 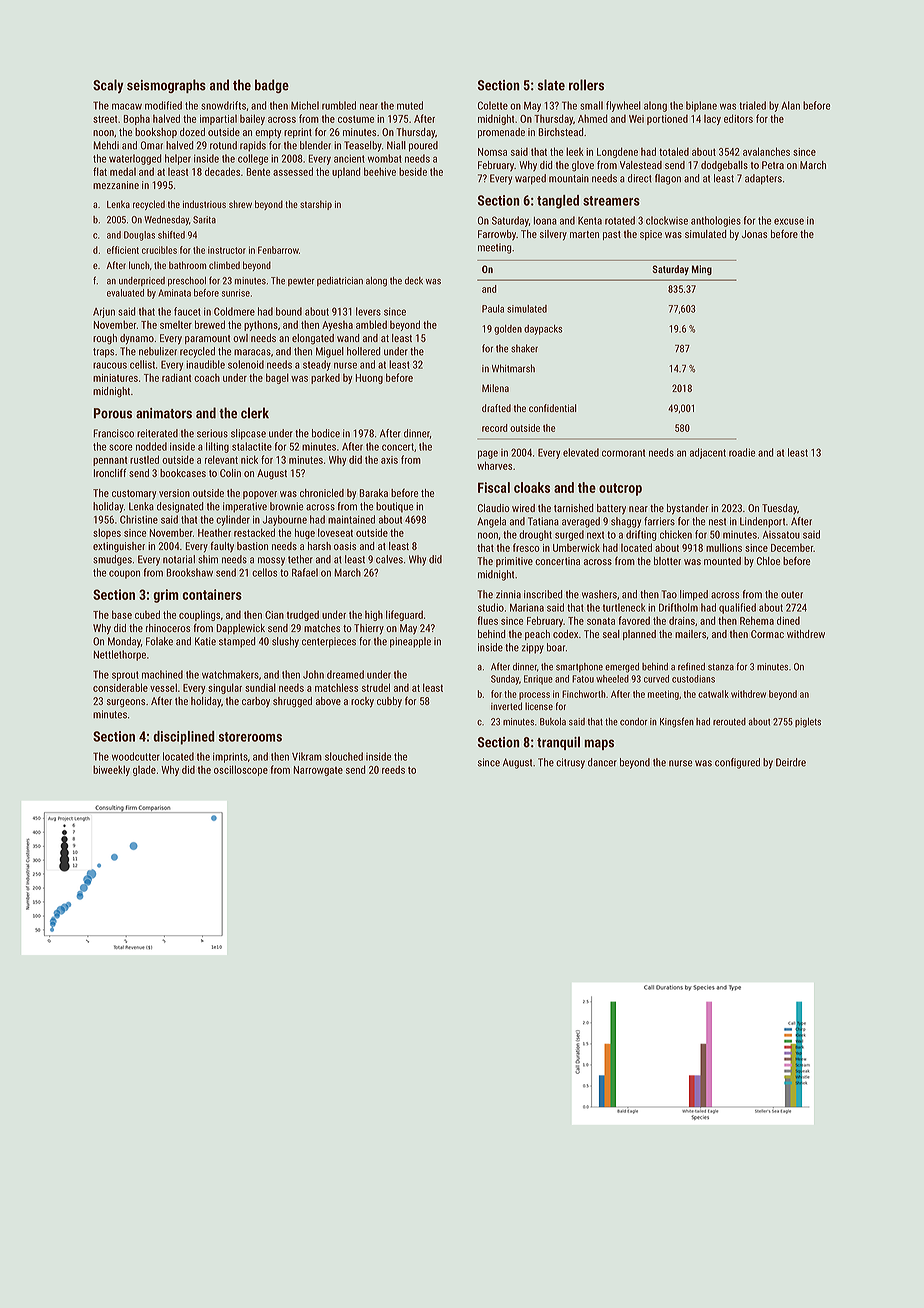 What do you see at coordinates (526, 547) in the screenshot?
I see `fresco` at bounding box center [526, 547].
